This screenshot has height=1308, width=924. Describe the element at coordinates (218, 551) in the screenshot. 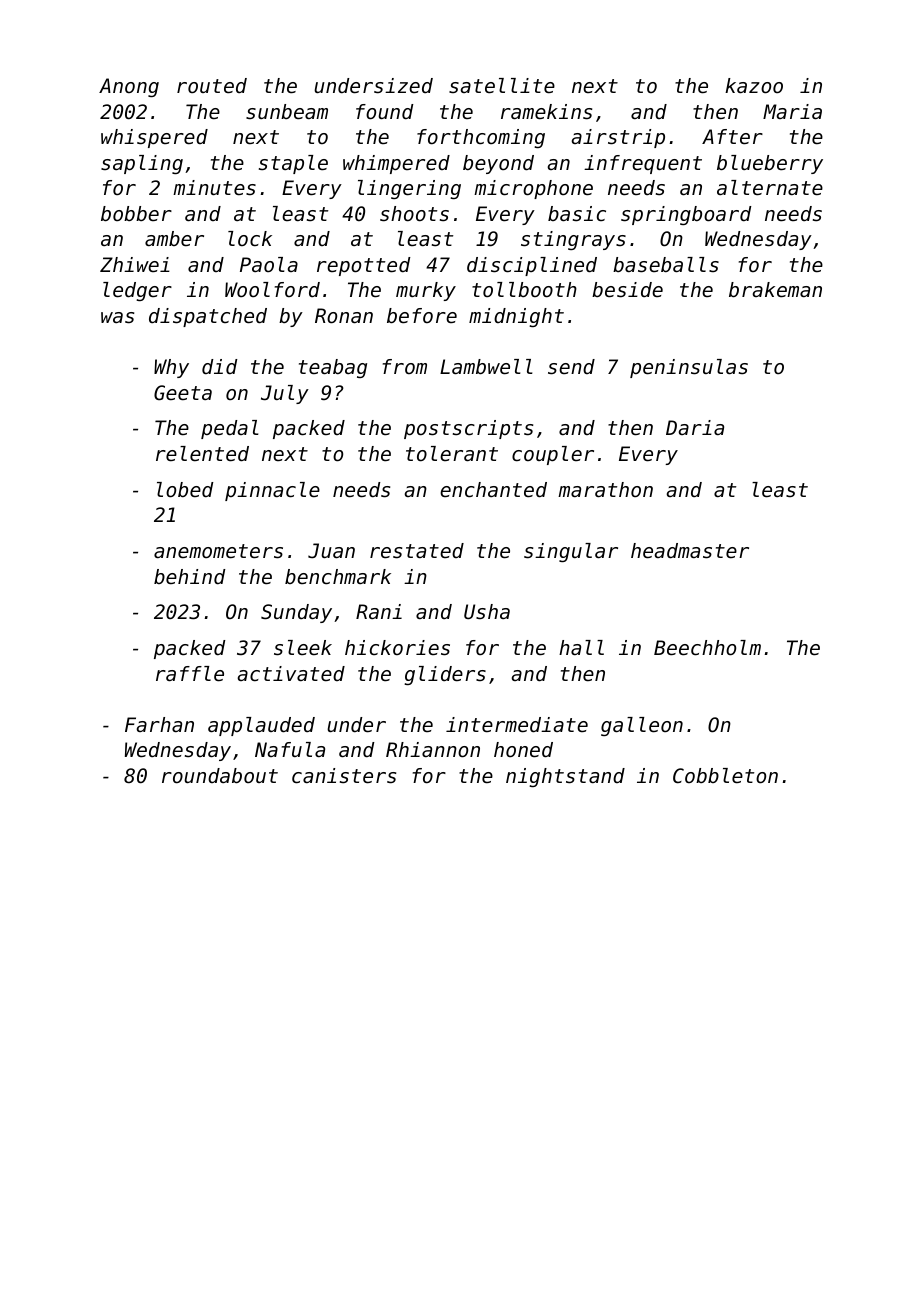

I see `anemometers` at that location.
